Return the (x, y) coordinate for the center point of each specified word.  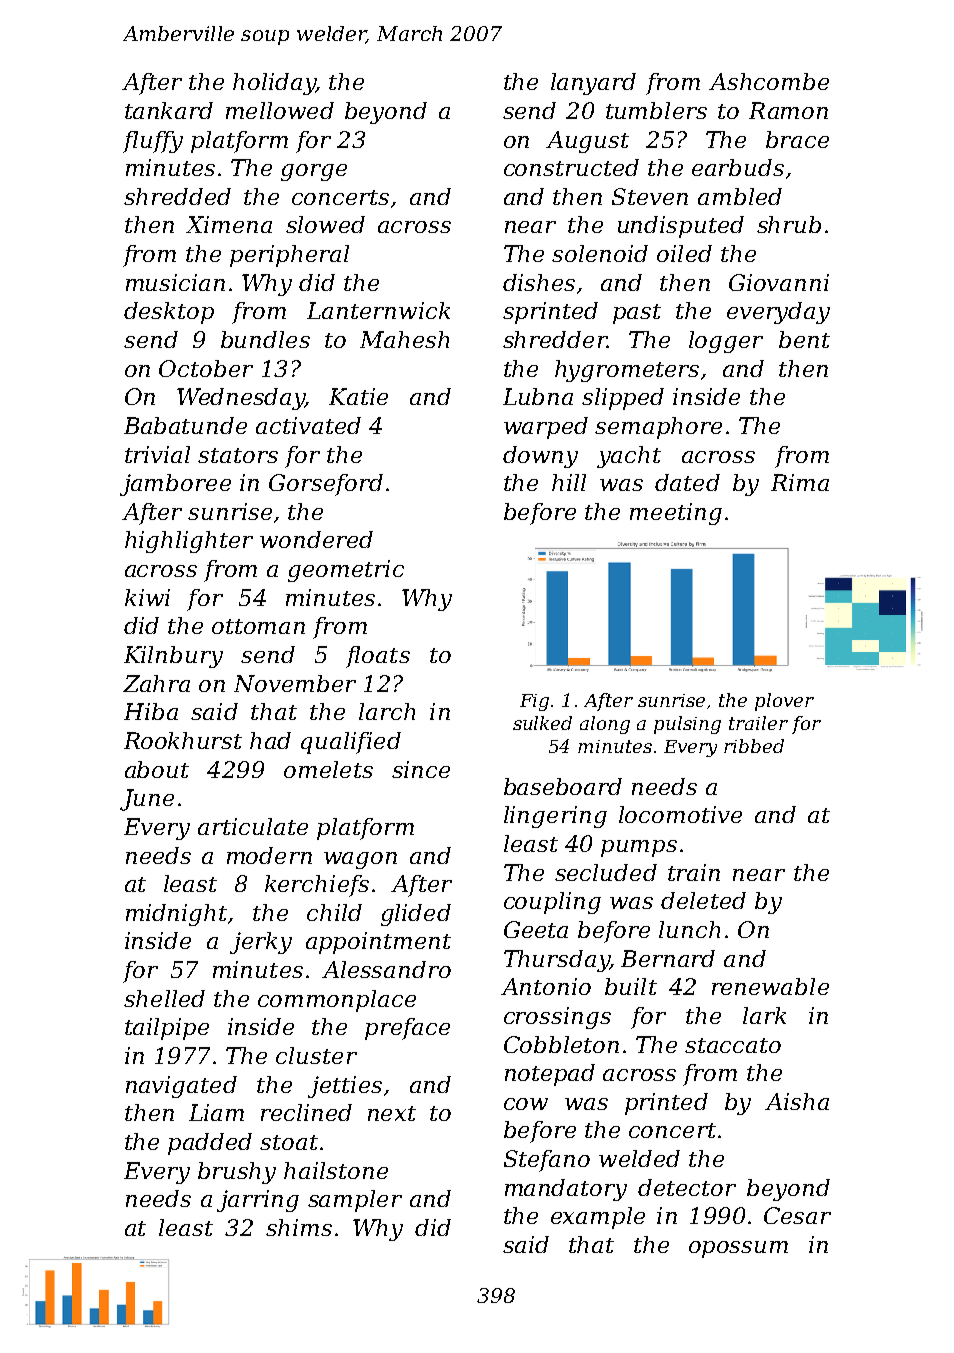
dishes (539, 282)
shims (299, 1227)
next (392, 1113)
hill (569, 482)
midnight (176, 915)
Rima (800, 482)
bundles (265, 339)
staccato (733, 1045)
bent (804, 339)
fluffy (153, 142)
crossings (557, 1018)
